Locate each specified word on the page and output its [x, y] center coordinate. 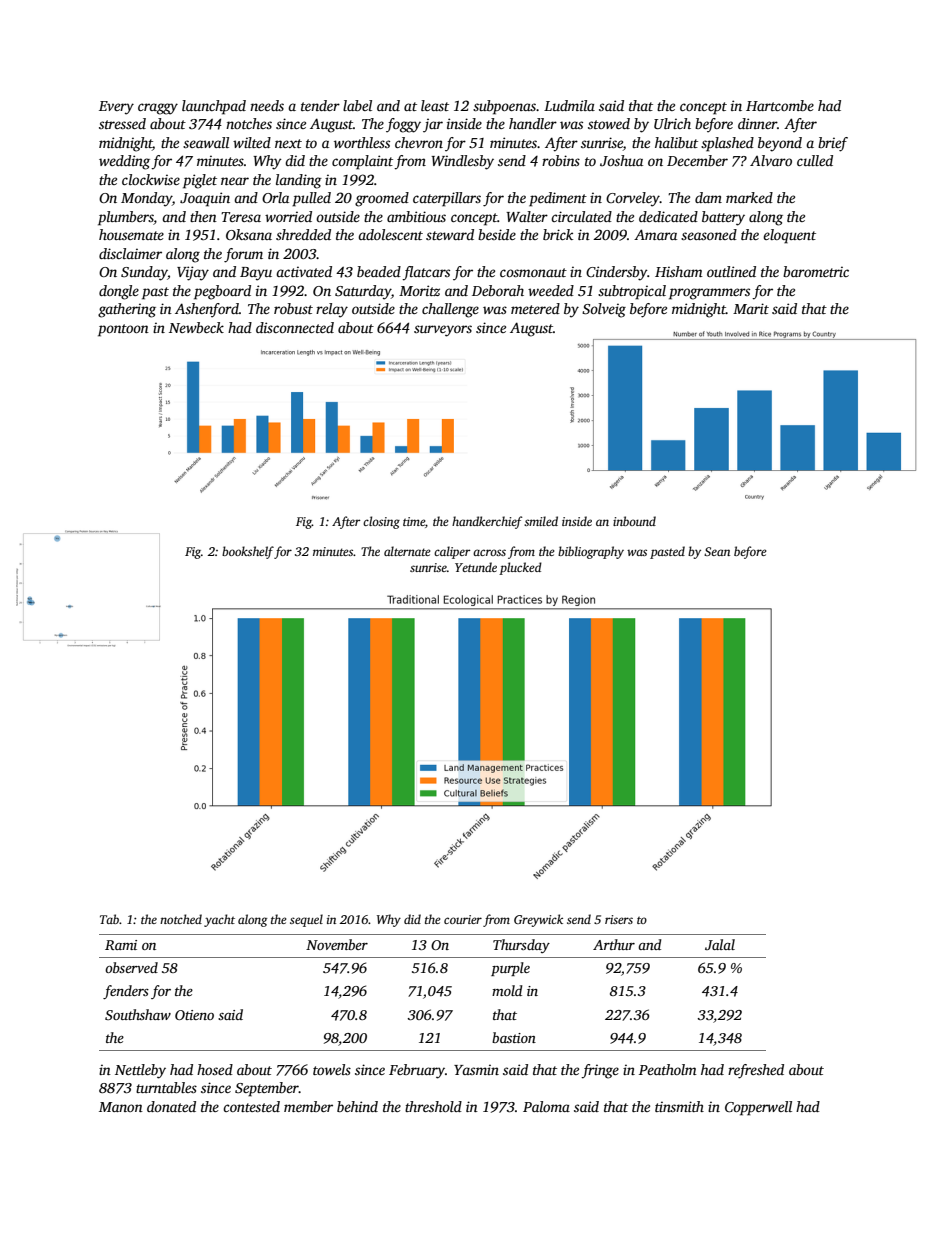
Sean [717, 551]
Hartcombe [780, 105]
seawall [206, 142]
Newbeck [196, 327]
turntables [166, 1087]
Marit [751, 308]
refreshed [756, 1071]
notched [181, 919]
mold [507, 990]
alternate [407, 551]
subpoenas [504, 107]
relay [332, 310]
